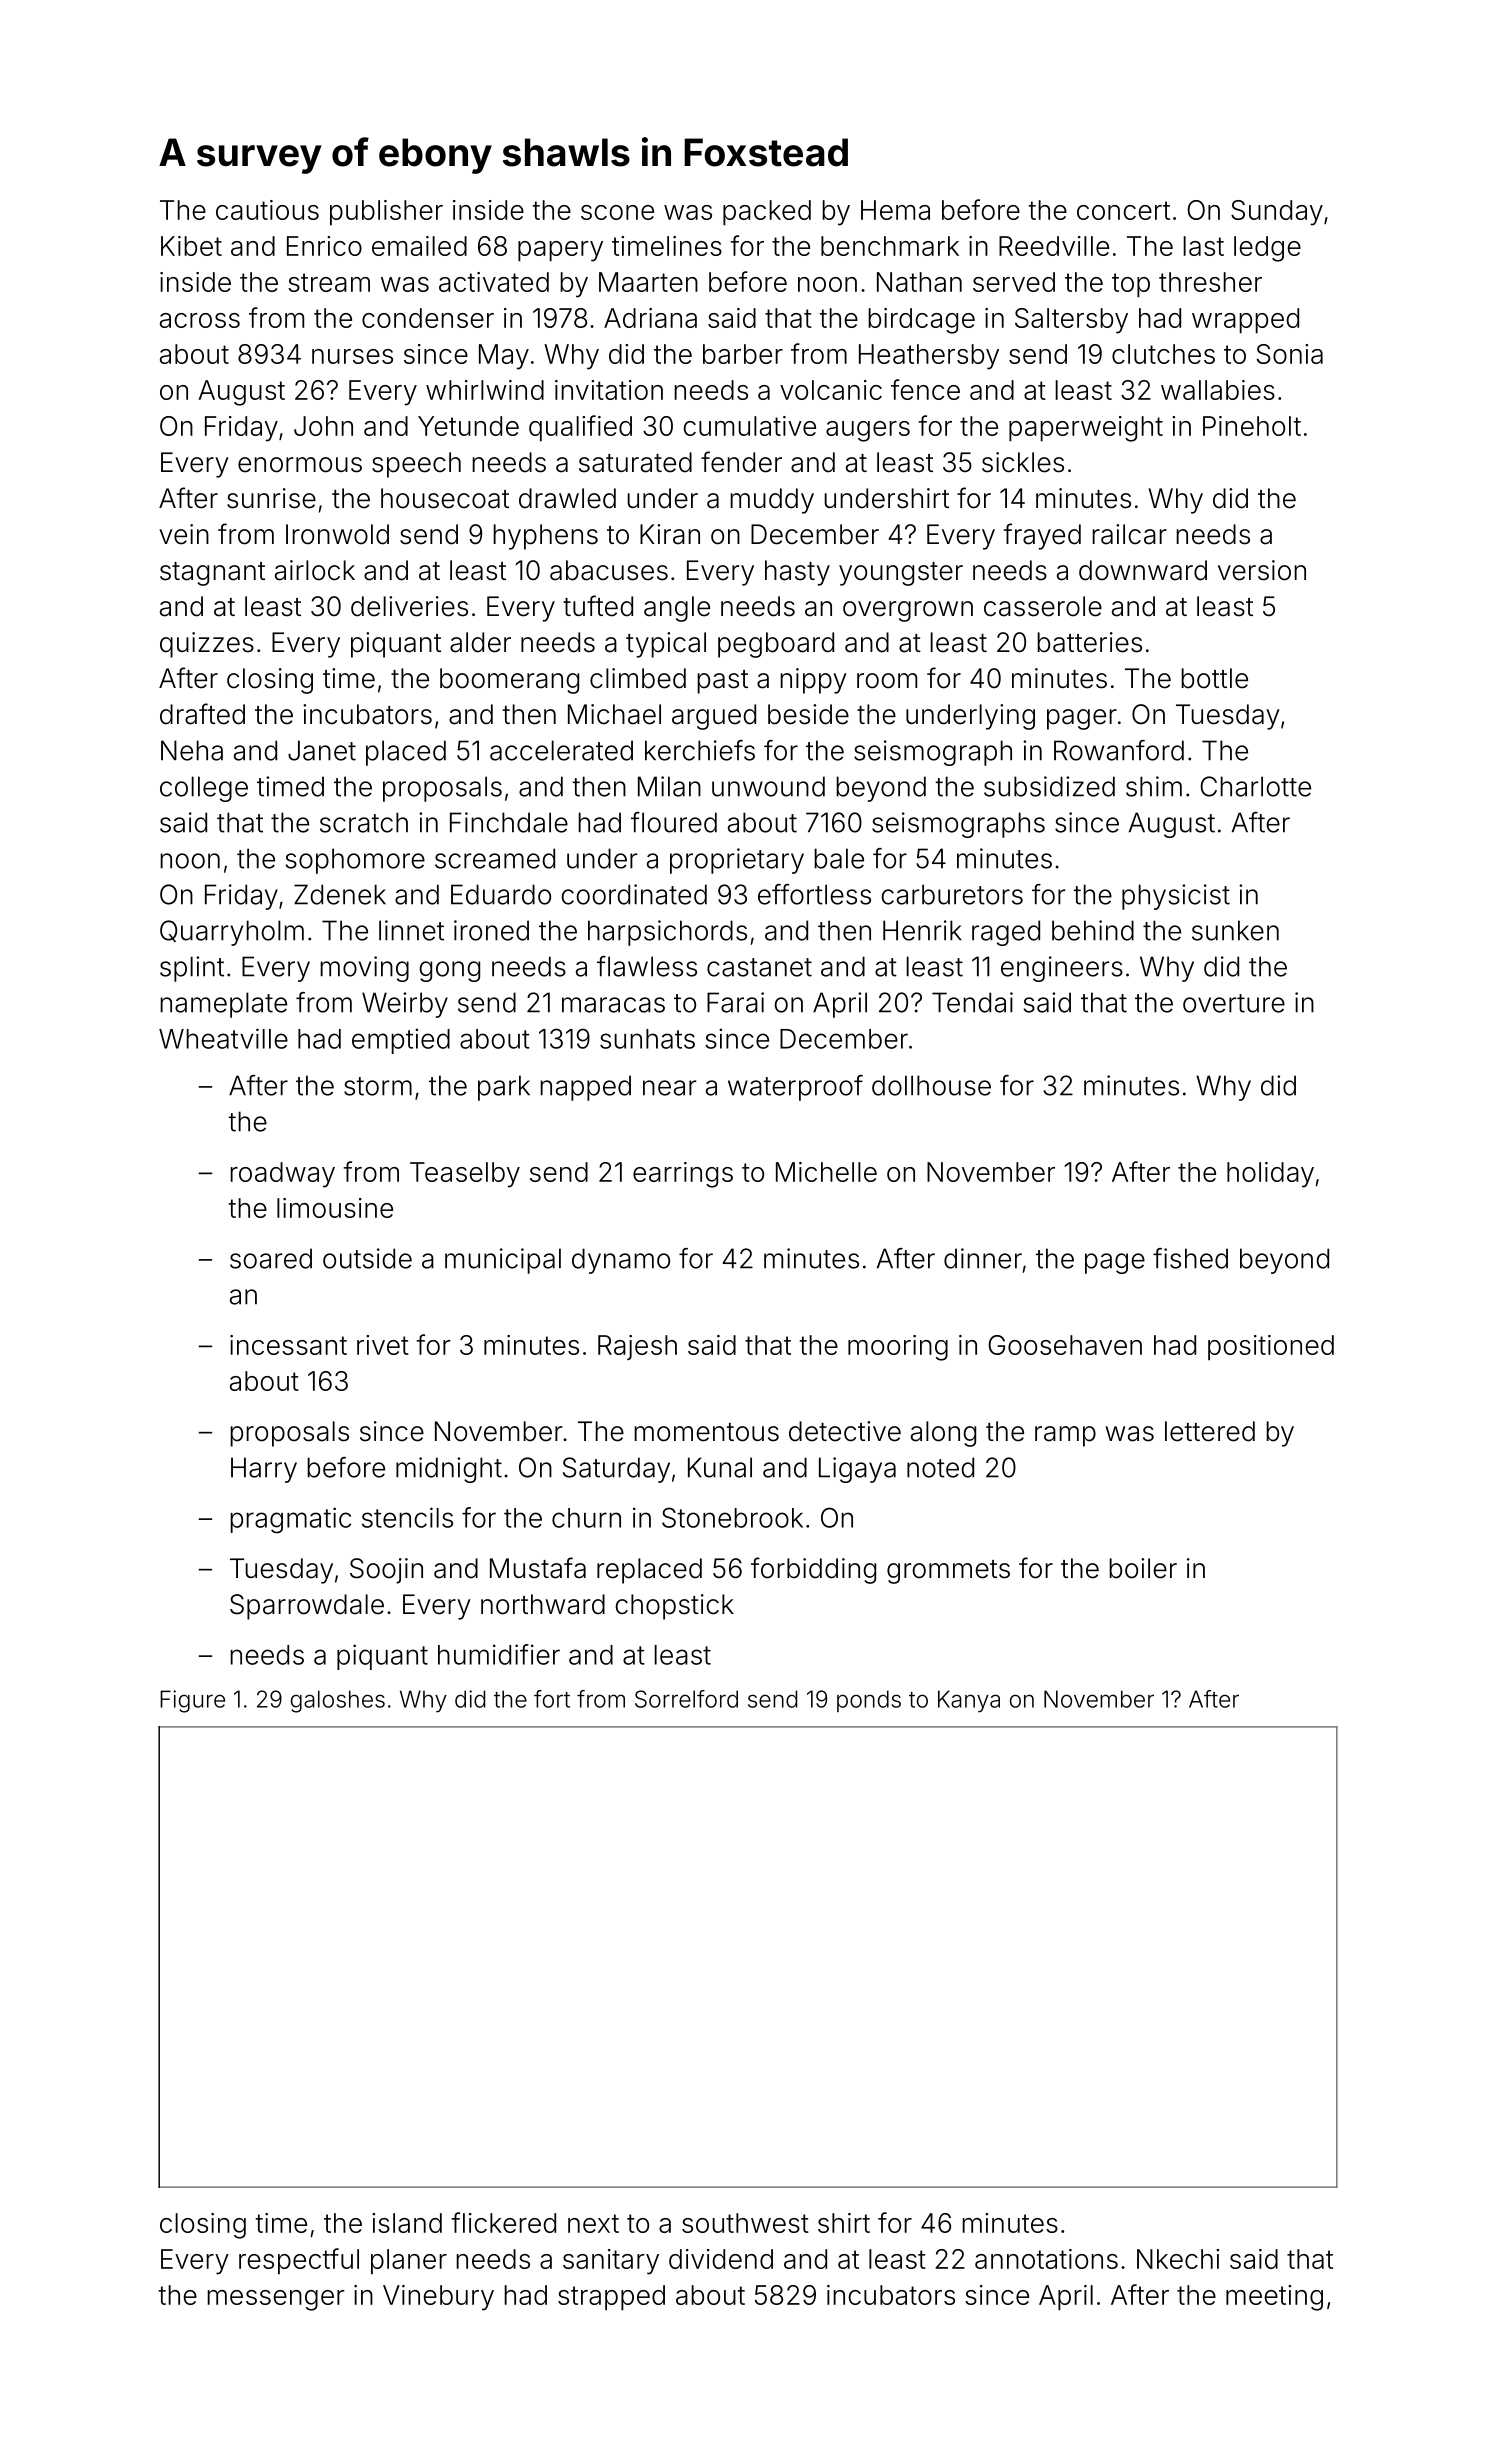  I want to click on sophomore, so click(355, 861).
